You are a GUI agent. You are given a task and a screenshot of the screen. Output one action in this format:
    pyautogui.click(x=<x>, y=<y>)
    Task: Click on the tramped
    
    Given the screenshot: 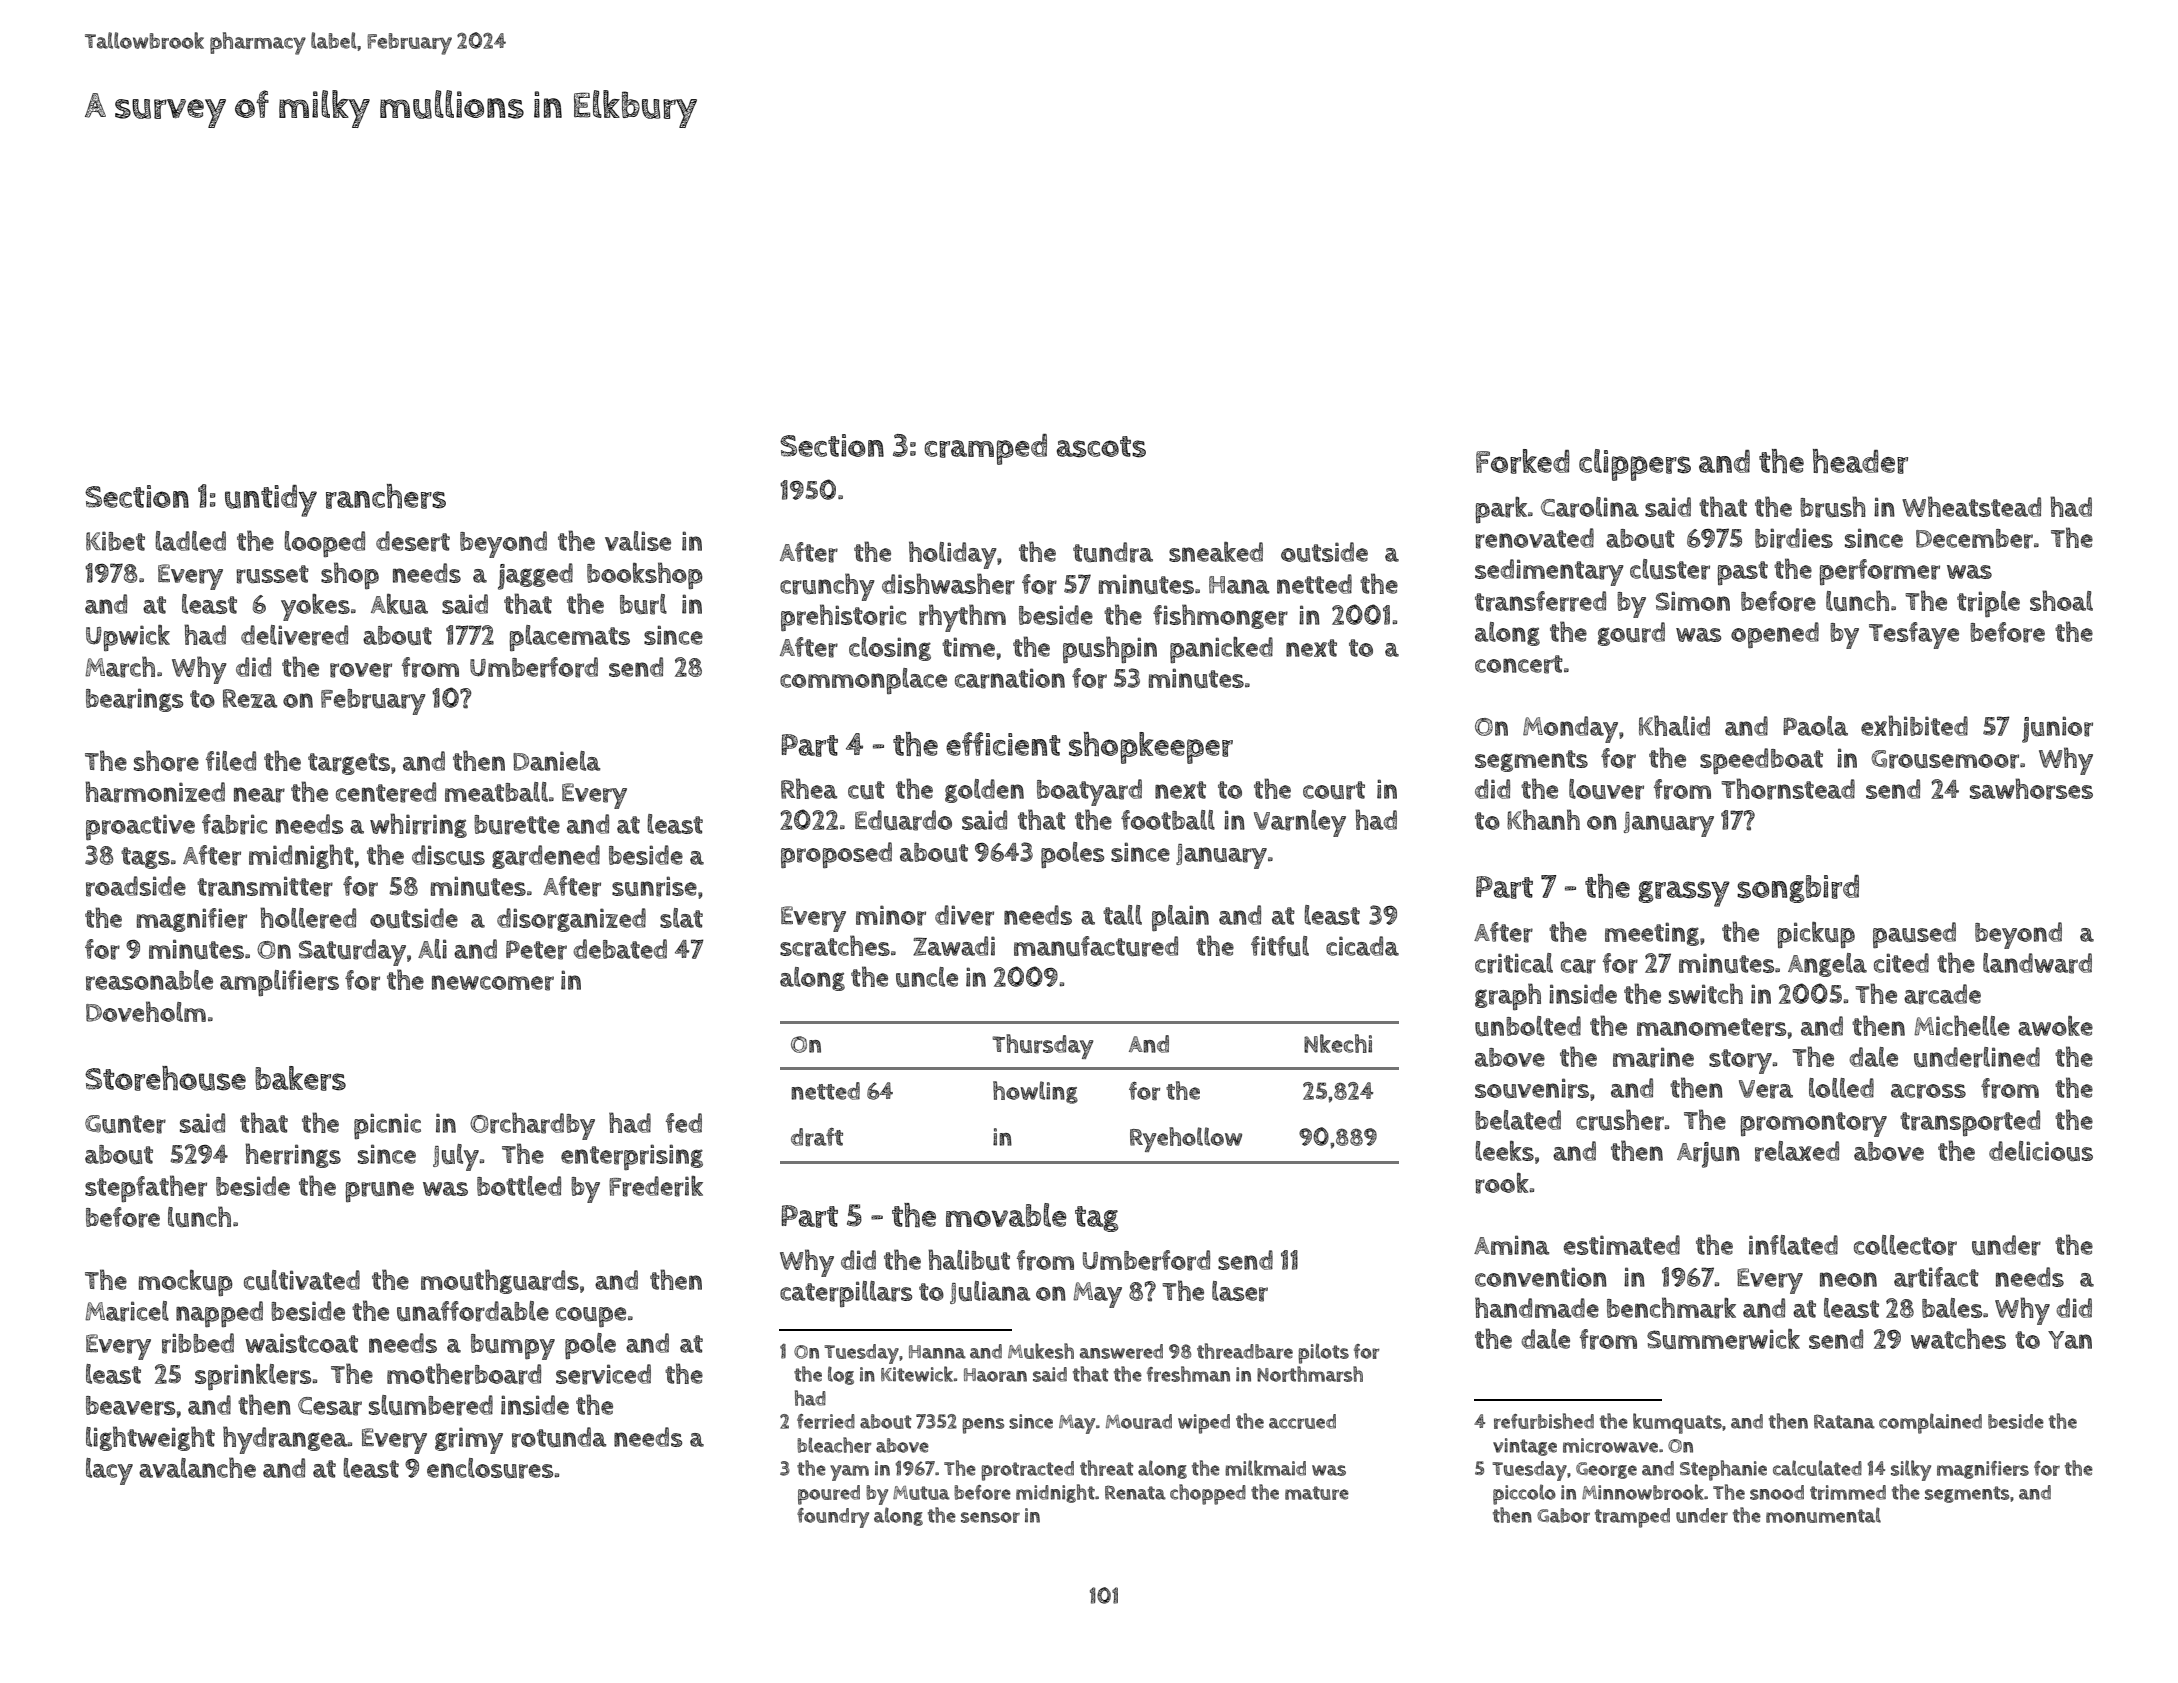 What is the action you would take?
    pyautogui.click(x=1632, y=1518)
